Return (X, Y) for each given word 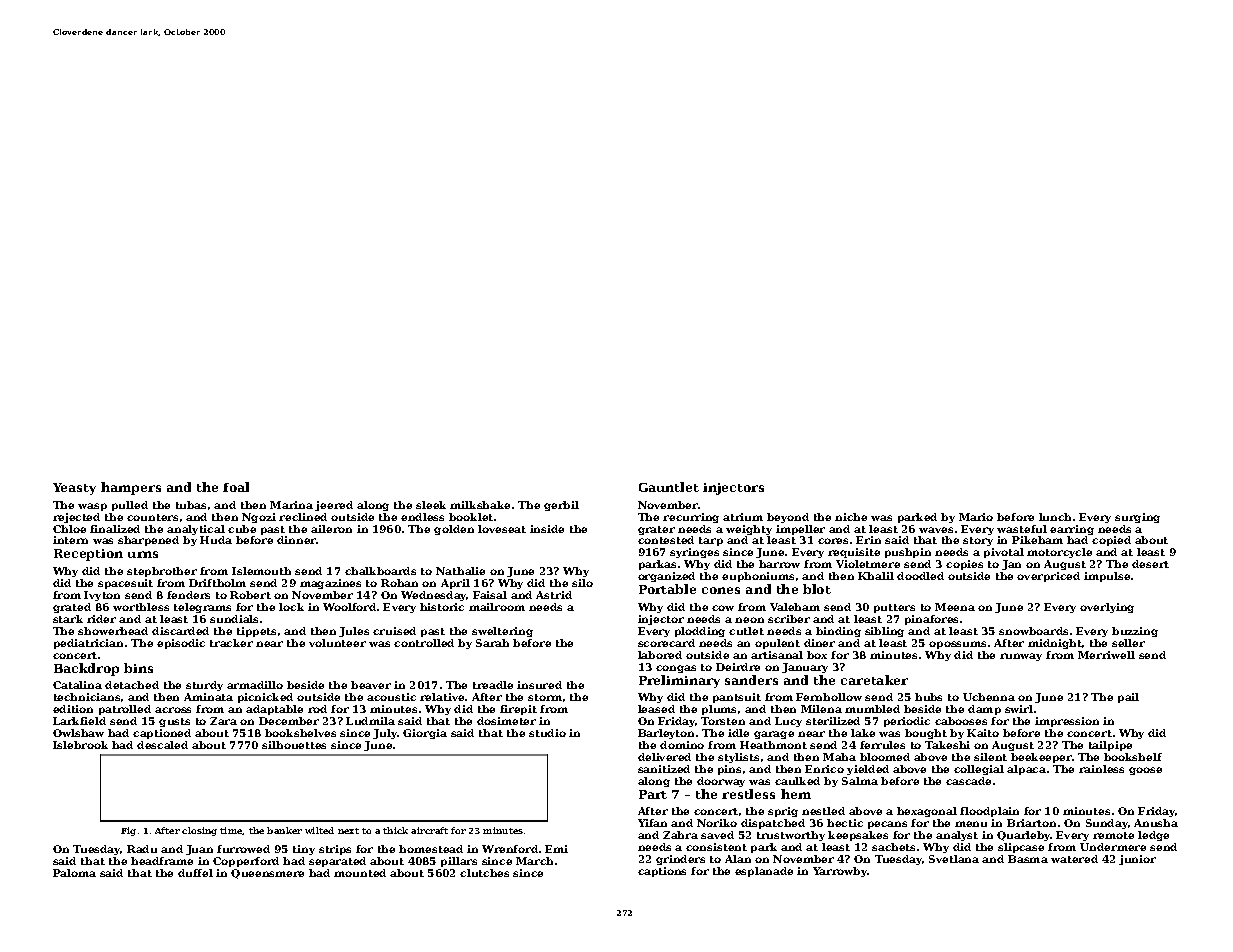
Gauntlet (669, 487)
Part (653, 794)
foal (236, 487)
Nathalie (460, 571)
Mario (976, 517)
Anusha (1156, 823)
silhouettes (294, 745)
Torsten (723, 721)
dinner (296, 540)
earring (1072, 530)
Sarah (492, 643)
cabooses (961, 721)
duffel (195, 873)
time (231, 831)
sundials (234, 619)
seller (1128, 643)
